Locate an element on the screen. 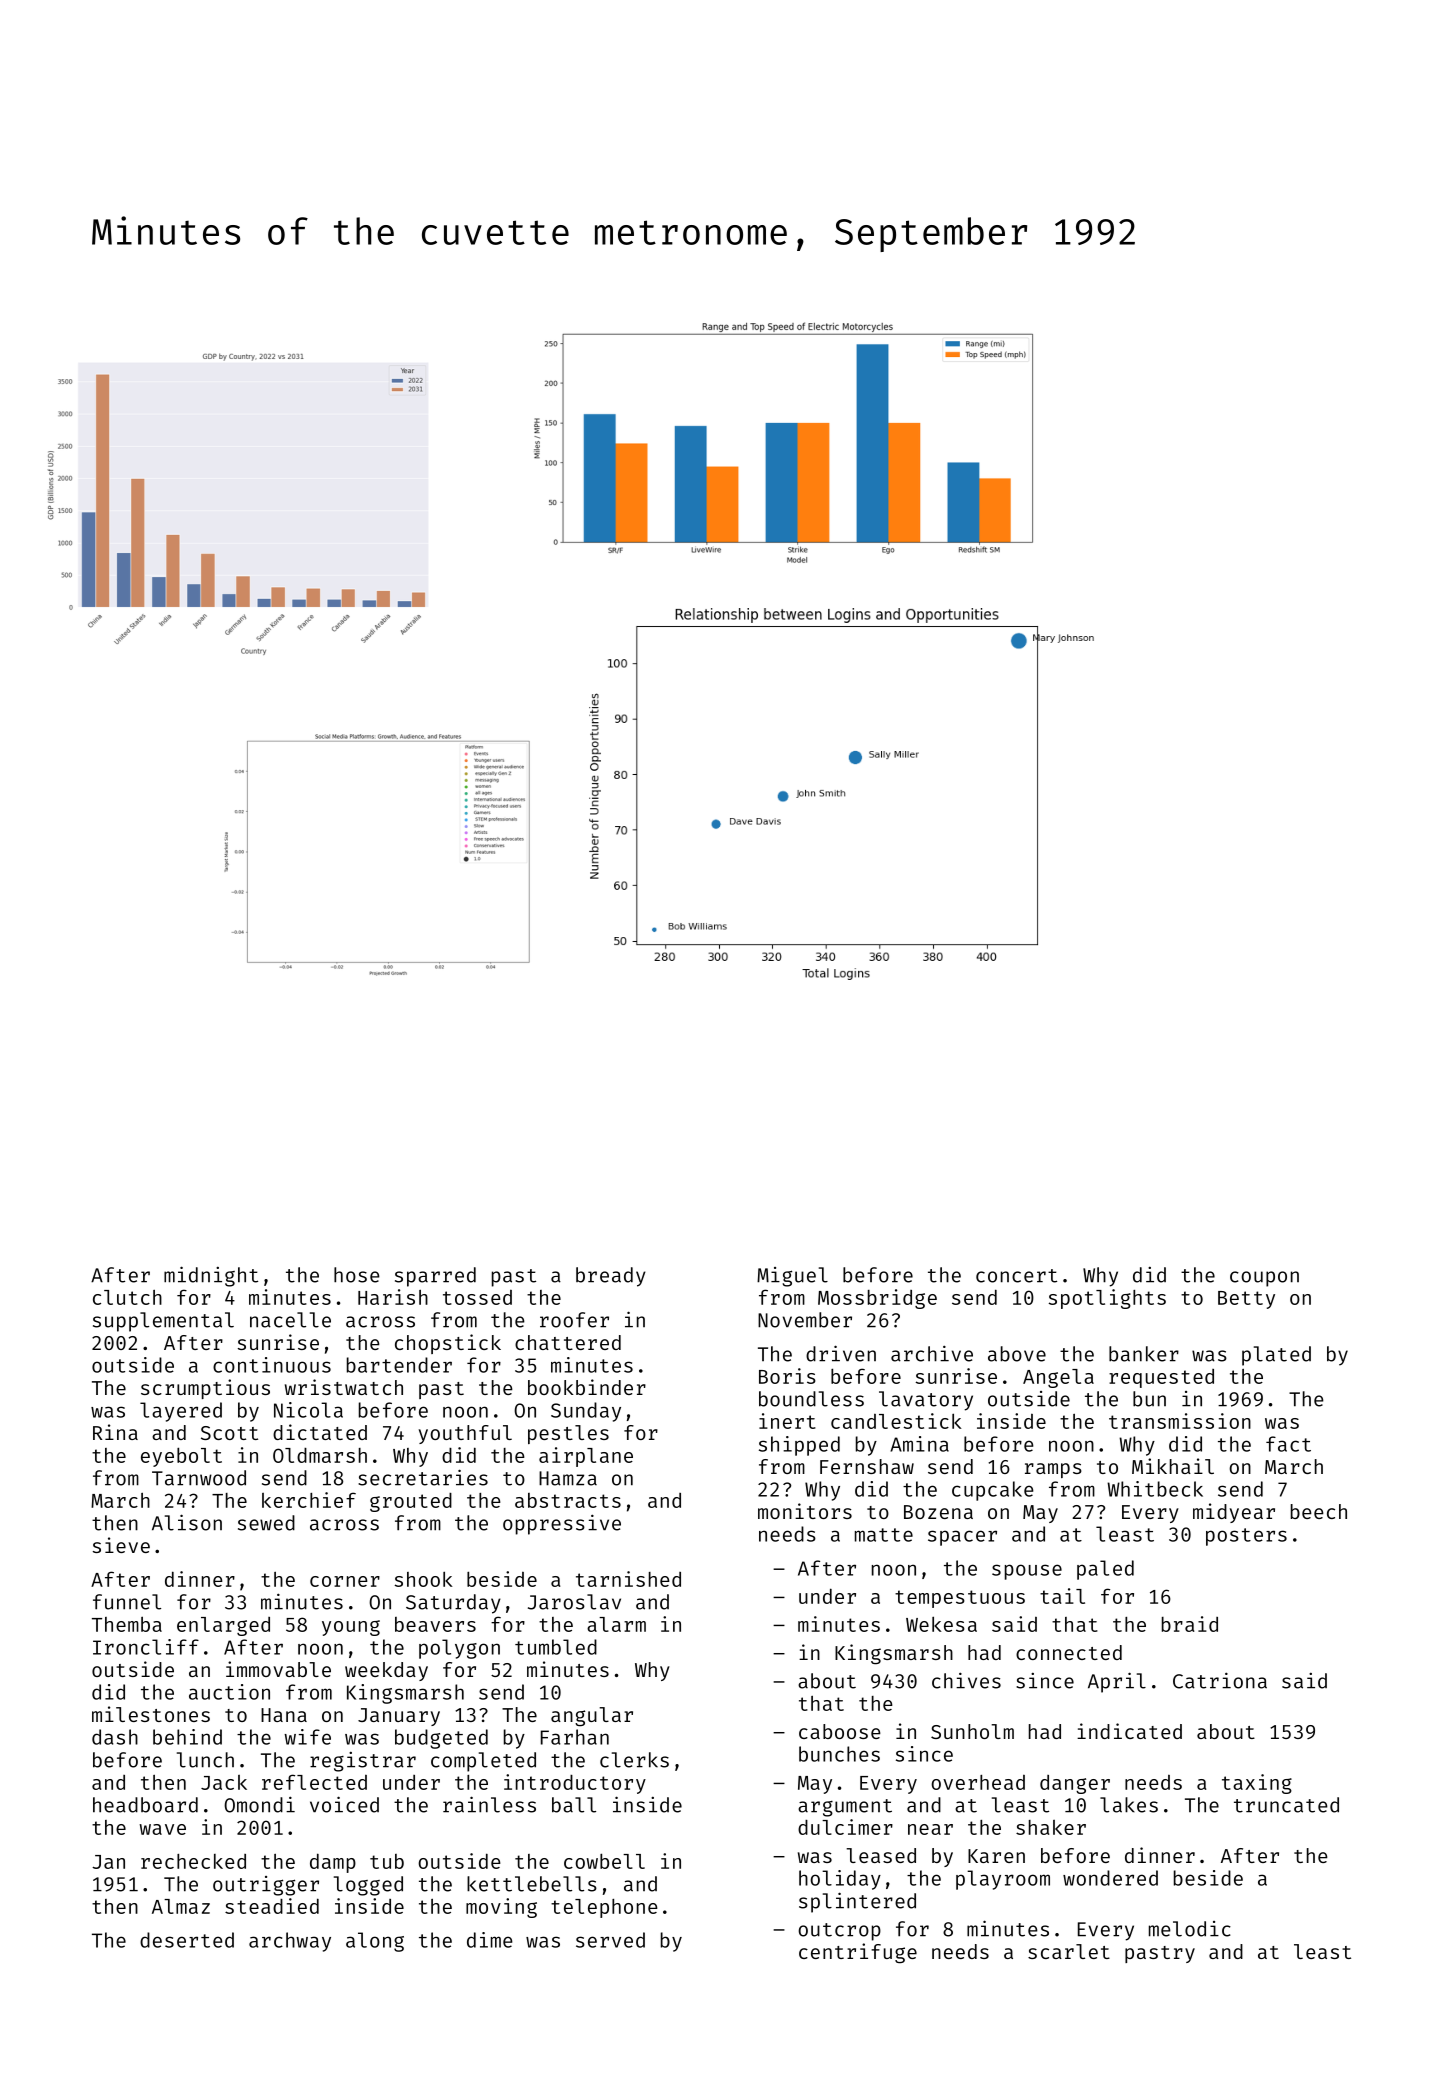  dictated is located at coordinates (320, 1432).
